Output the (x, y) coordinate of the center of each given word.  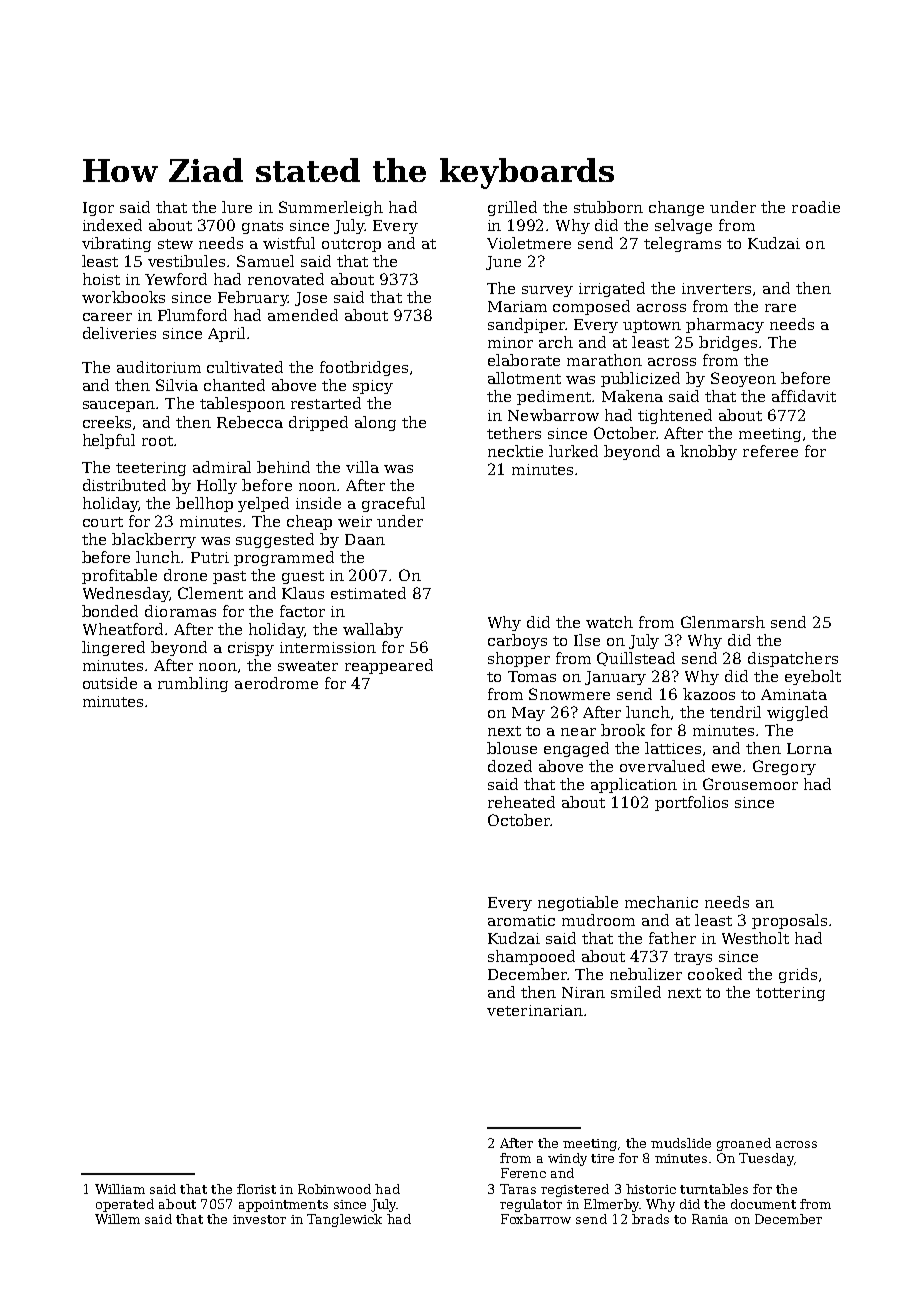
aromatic (521, 920)
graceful (393, 504)
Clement (210, 593)
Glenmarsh (723, 622)
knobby (708, 452)
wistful (289, 243)
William (120, 1189)
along (375, 423)
